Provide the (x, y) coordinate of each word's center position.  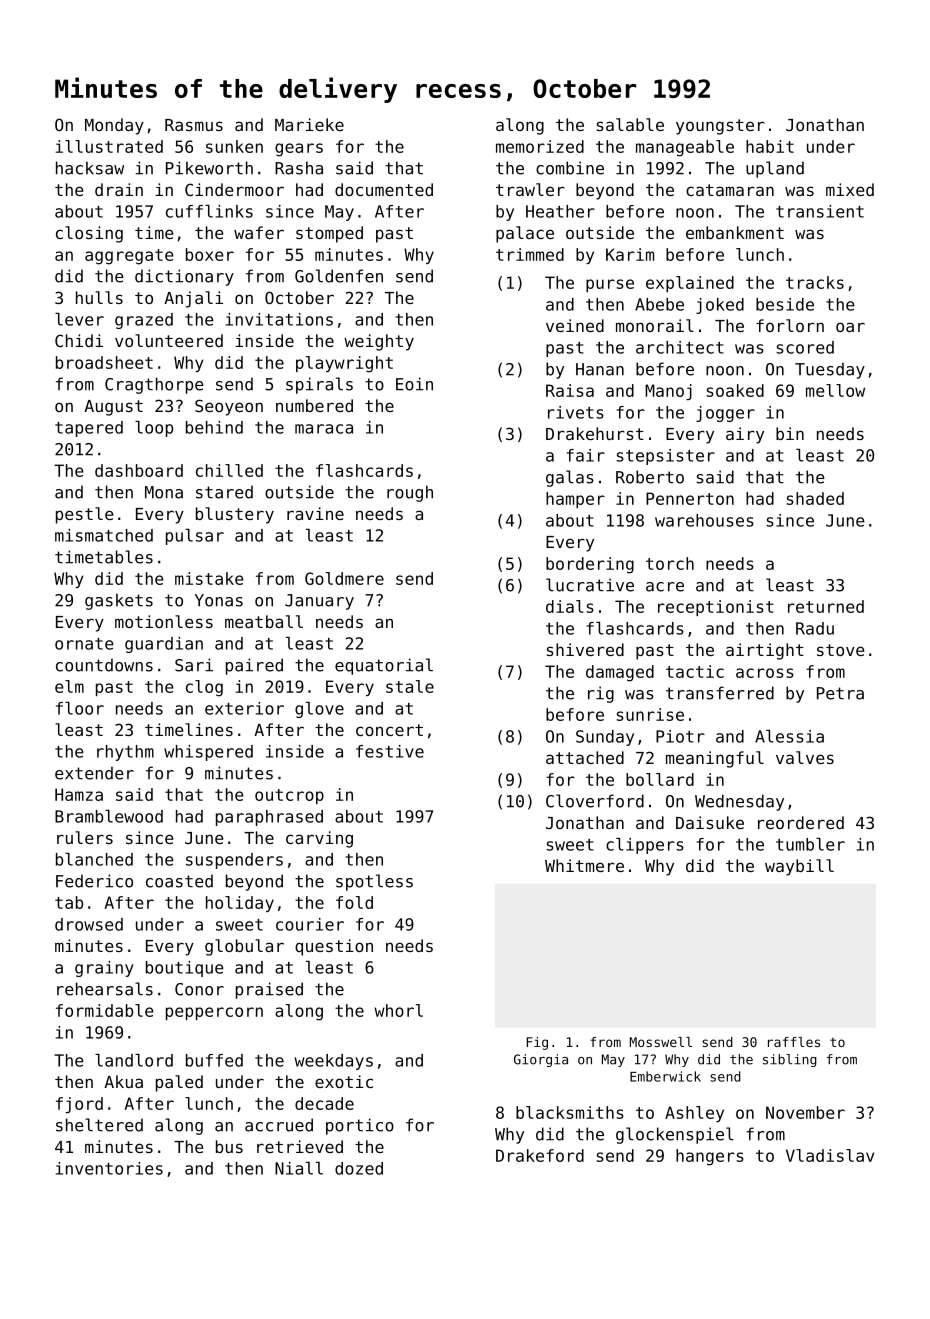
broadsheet (104, 362)
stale (410, 686)
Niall (299, 1168)
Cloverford (595, 801)
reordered (801, 822)
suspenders (234, 861)
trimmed (530, 254)
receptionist (716, 608)
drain (119, 189)
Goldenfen (339, 276)
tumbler (810, 844)
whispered (208, 753)
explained (690, 284)
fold (354, 902)
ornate (84, 644)
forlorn (790, 325)
